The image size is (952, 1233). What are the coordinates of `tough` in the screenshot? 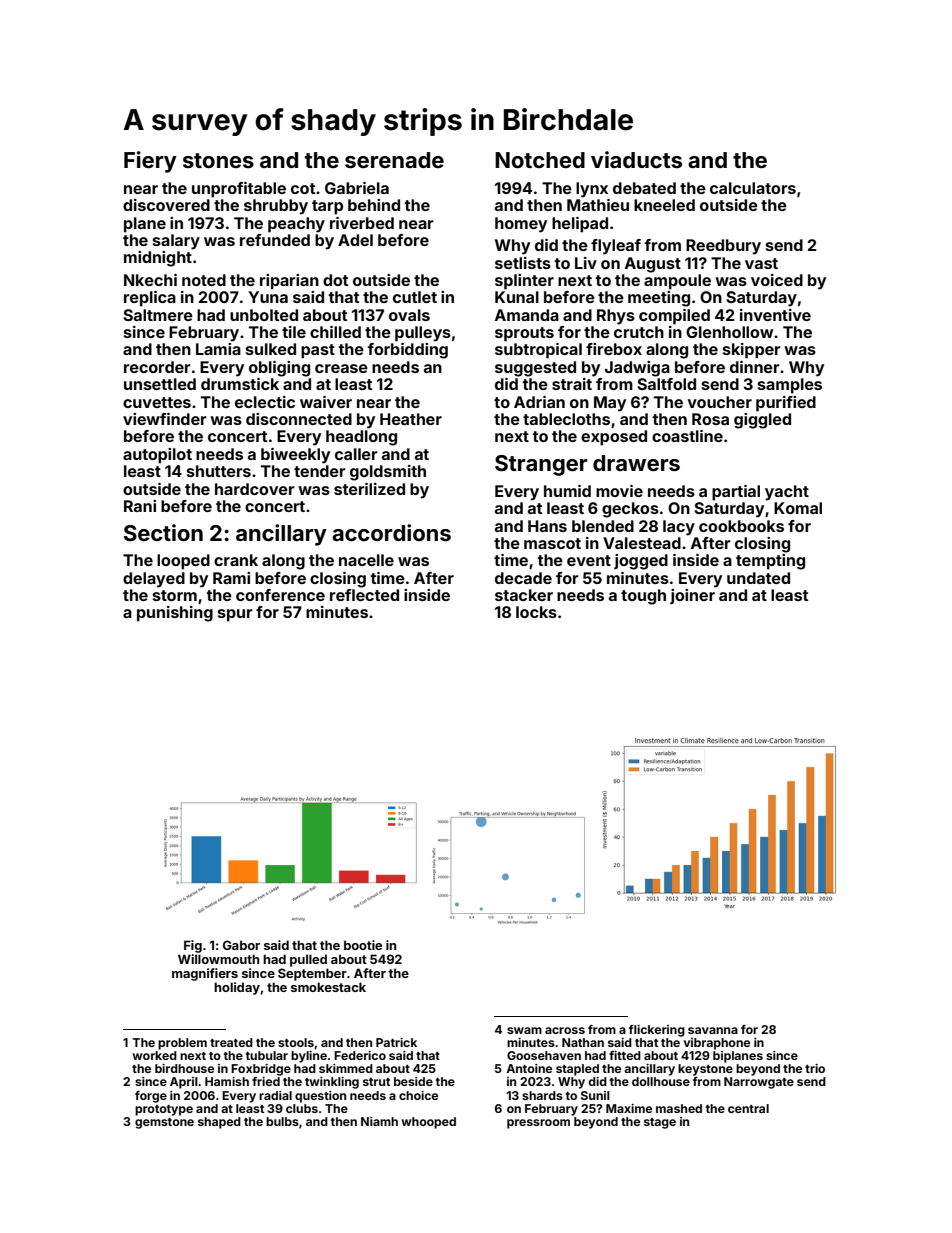 It's located at (643, 597).
